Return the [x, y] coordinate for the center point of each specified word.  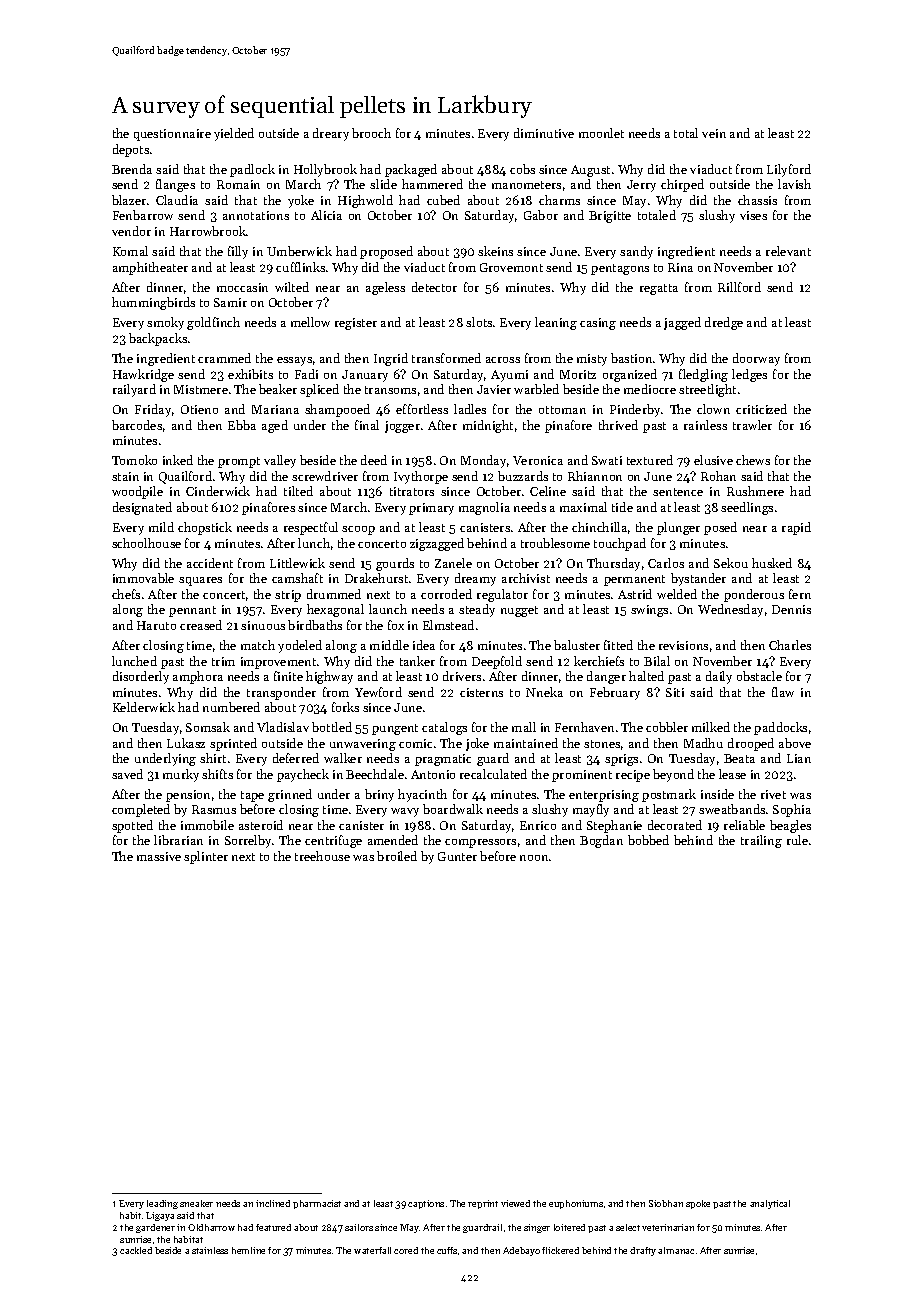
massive [159, 856]
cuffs [447, 1250]
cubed [443, 200]
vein [714, 133]
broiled [397, 856]
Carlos [666, 563]
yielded [234, 134]
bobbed [648, 840]
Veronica [538, 460]
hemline [248, 1250]
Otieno [199, 409]
